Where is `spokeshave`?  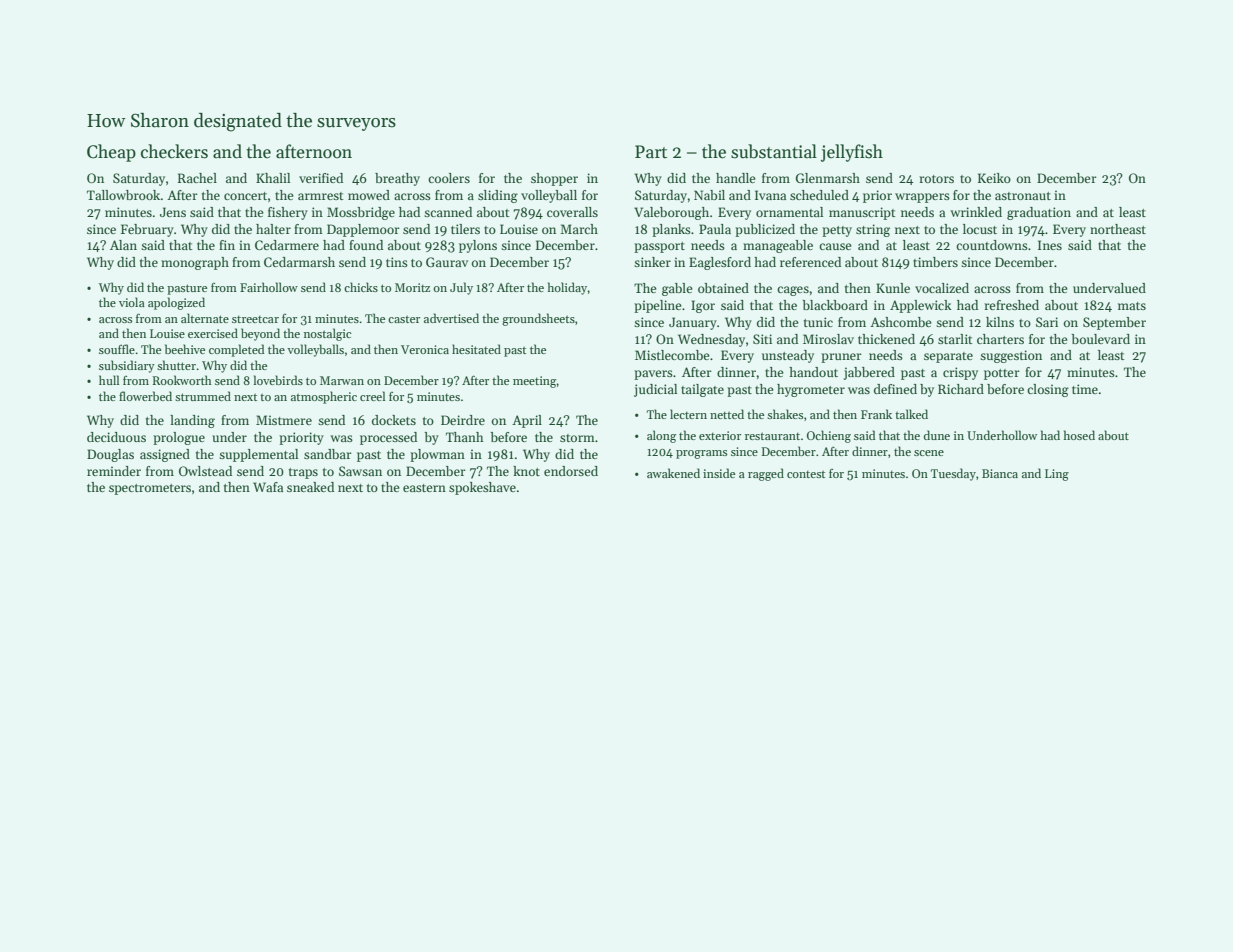
spokeshave is located at coordinates (482, 488).
